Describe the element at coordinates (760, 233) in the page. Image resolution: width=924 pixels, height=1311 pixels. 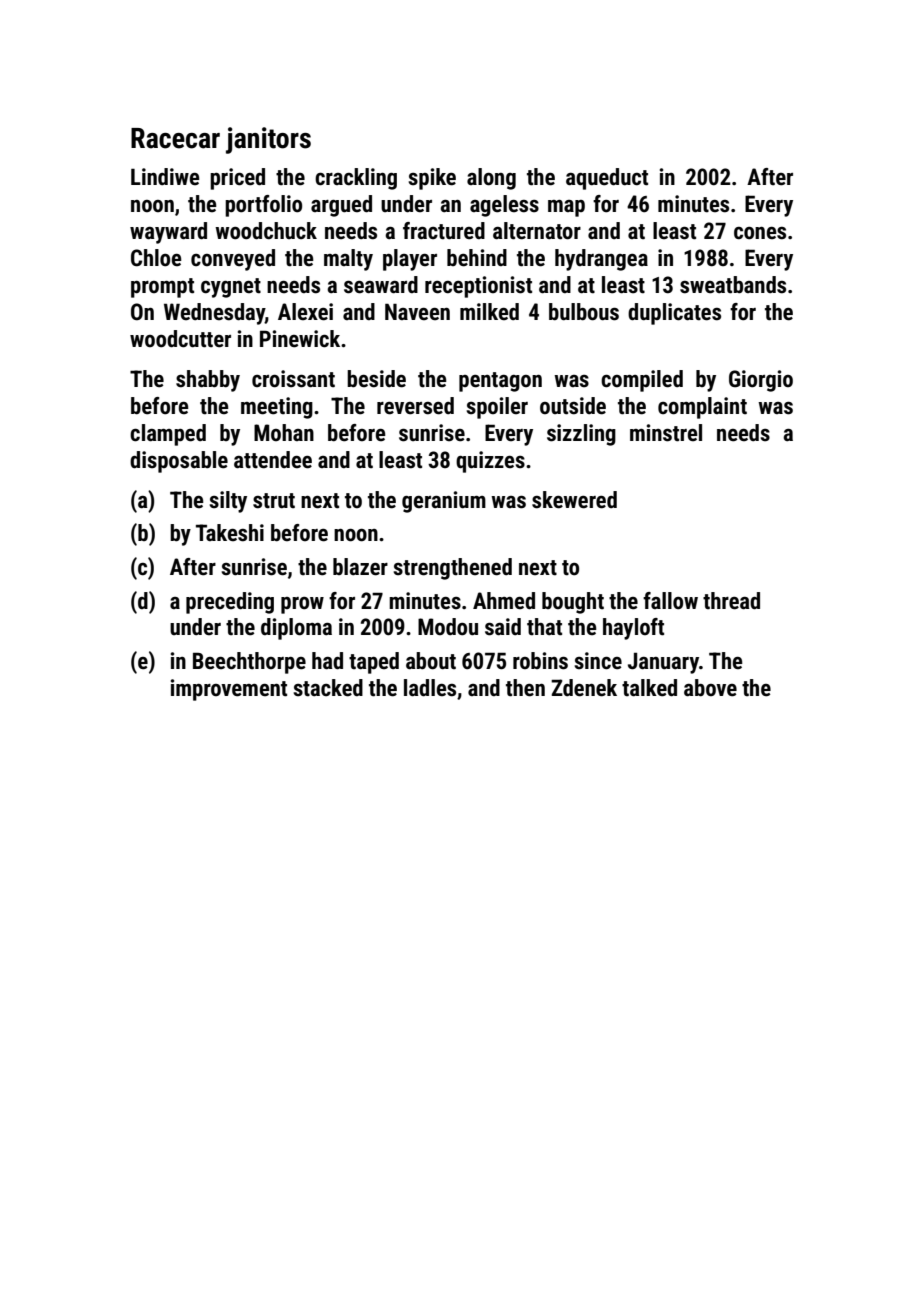
I see `cones` at that location.
